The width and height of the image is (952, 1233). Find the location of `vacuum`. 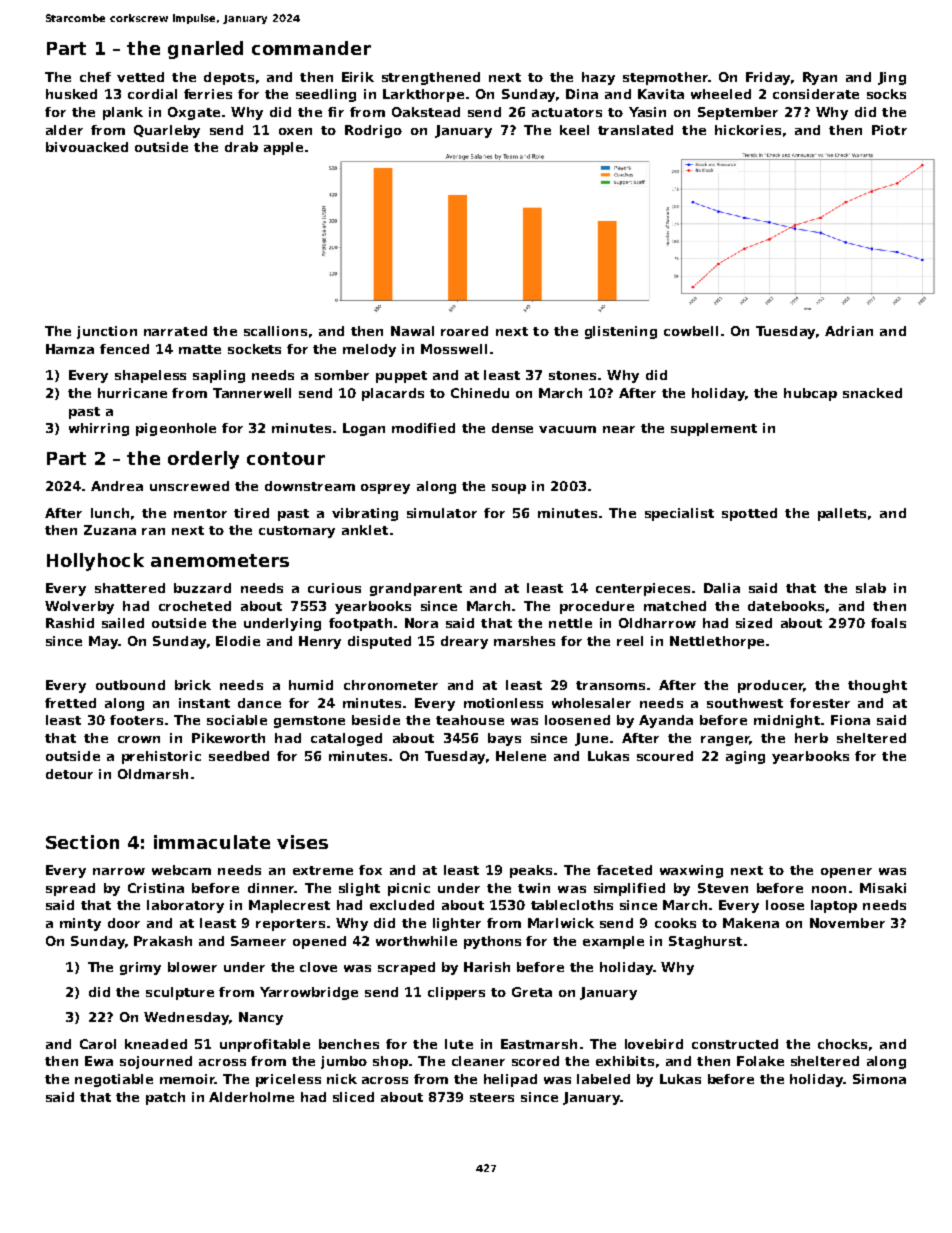

vacuum is located at coordinates (567, 429).
